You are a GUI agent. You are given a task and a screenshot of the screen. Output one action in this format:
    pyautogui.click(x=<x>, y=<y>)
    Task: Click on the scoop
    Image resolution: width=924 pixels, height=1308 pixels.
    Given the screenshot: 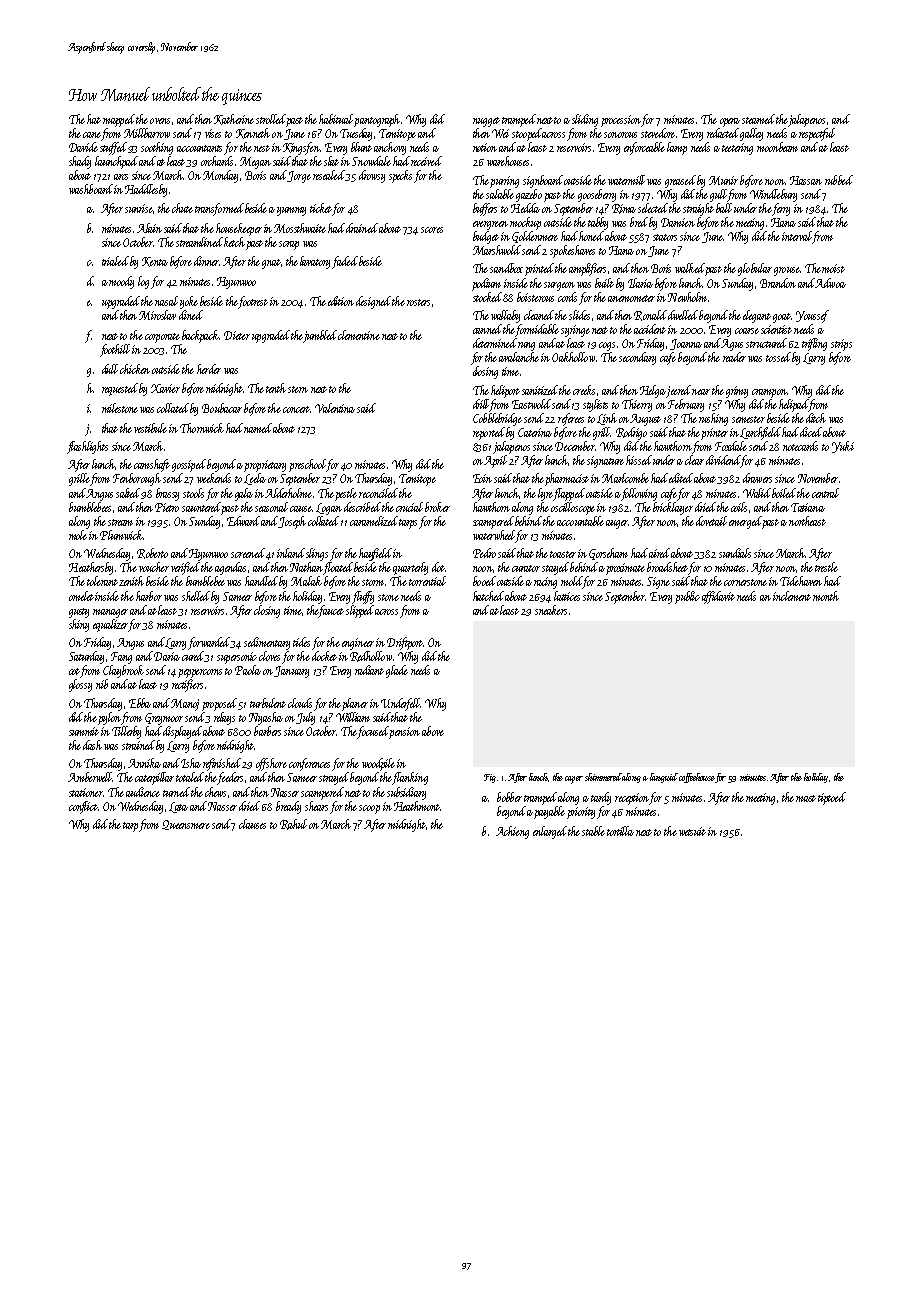 What is the action you would take?
    pyautogui.click(x=369, y=809)
